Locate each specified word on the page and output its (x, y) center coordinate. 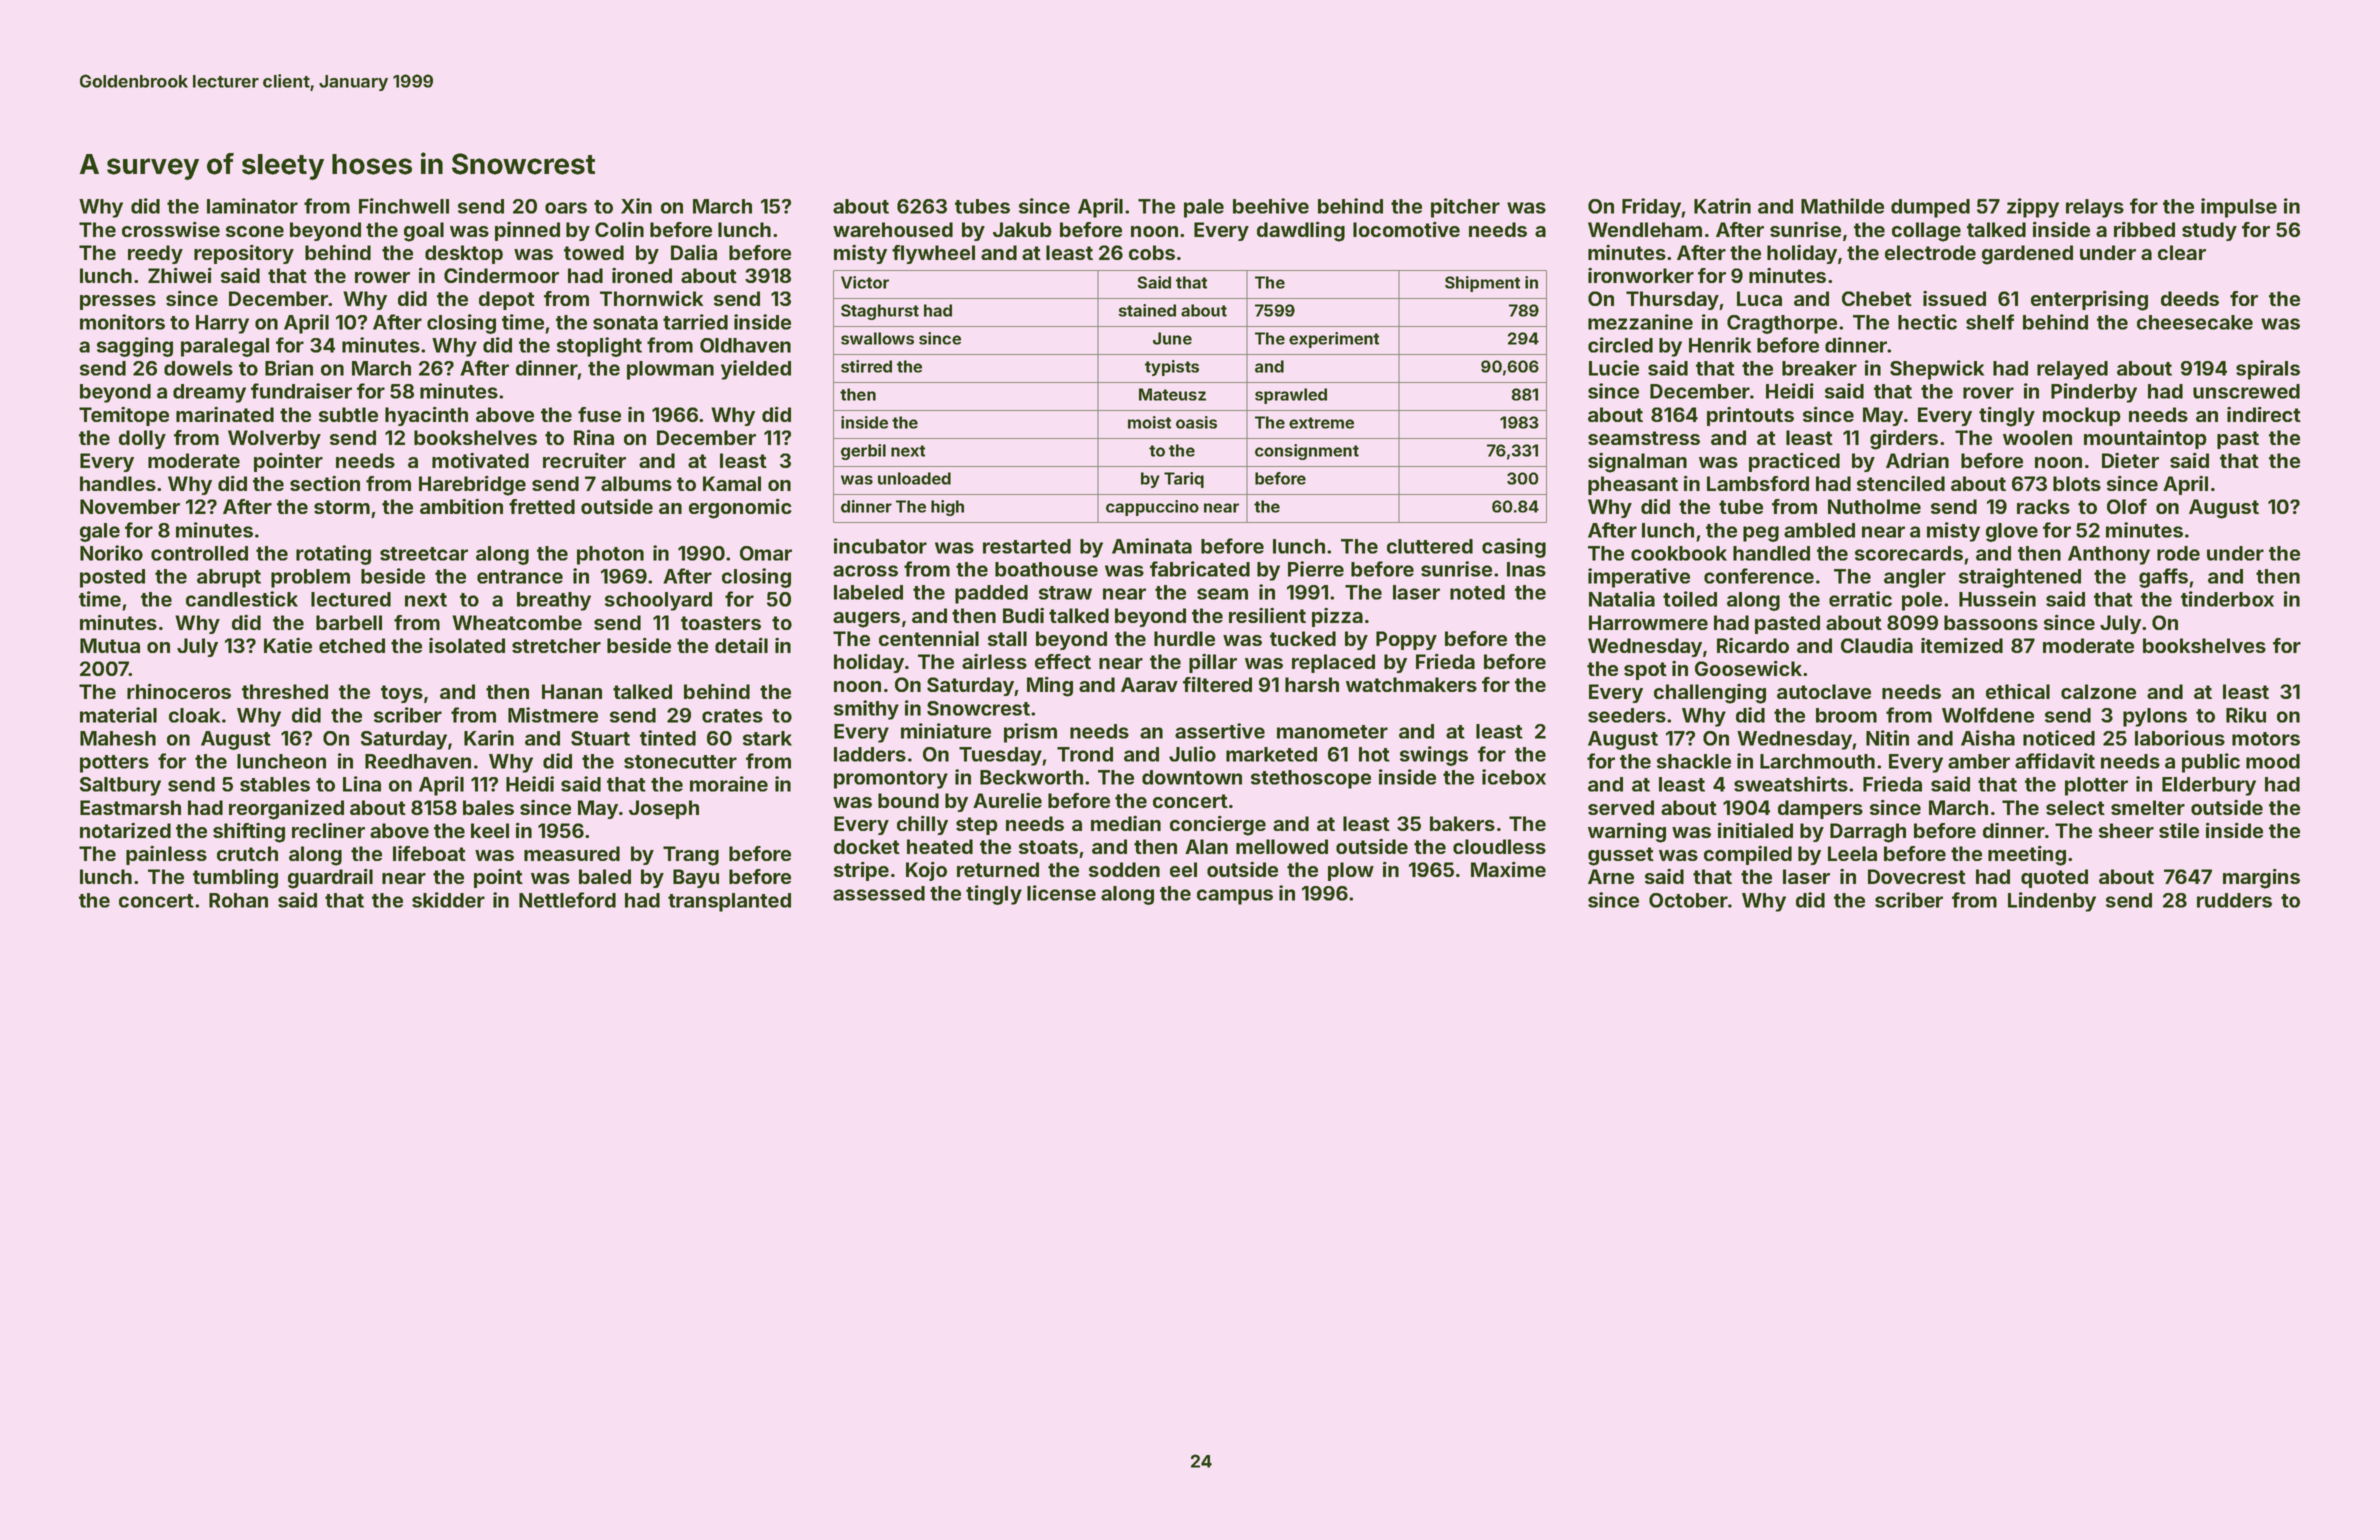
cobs (1152, 252)
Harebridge (472, 485)
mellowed (1282, 846)
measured (572, 853)
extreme (1321, 423)
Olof (2127, 506)
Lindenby (2052, 902)
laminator (252, 206)
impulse (2239, 208)
